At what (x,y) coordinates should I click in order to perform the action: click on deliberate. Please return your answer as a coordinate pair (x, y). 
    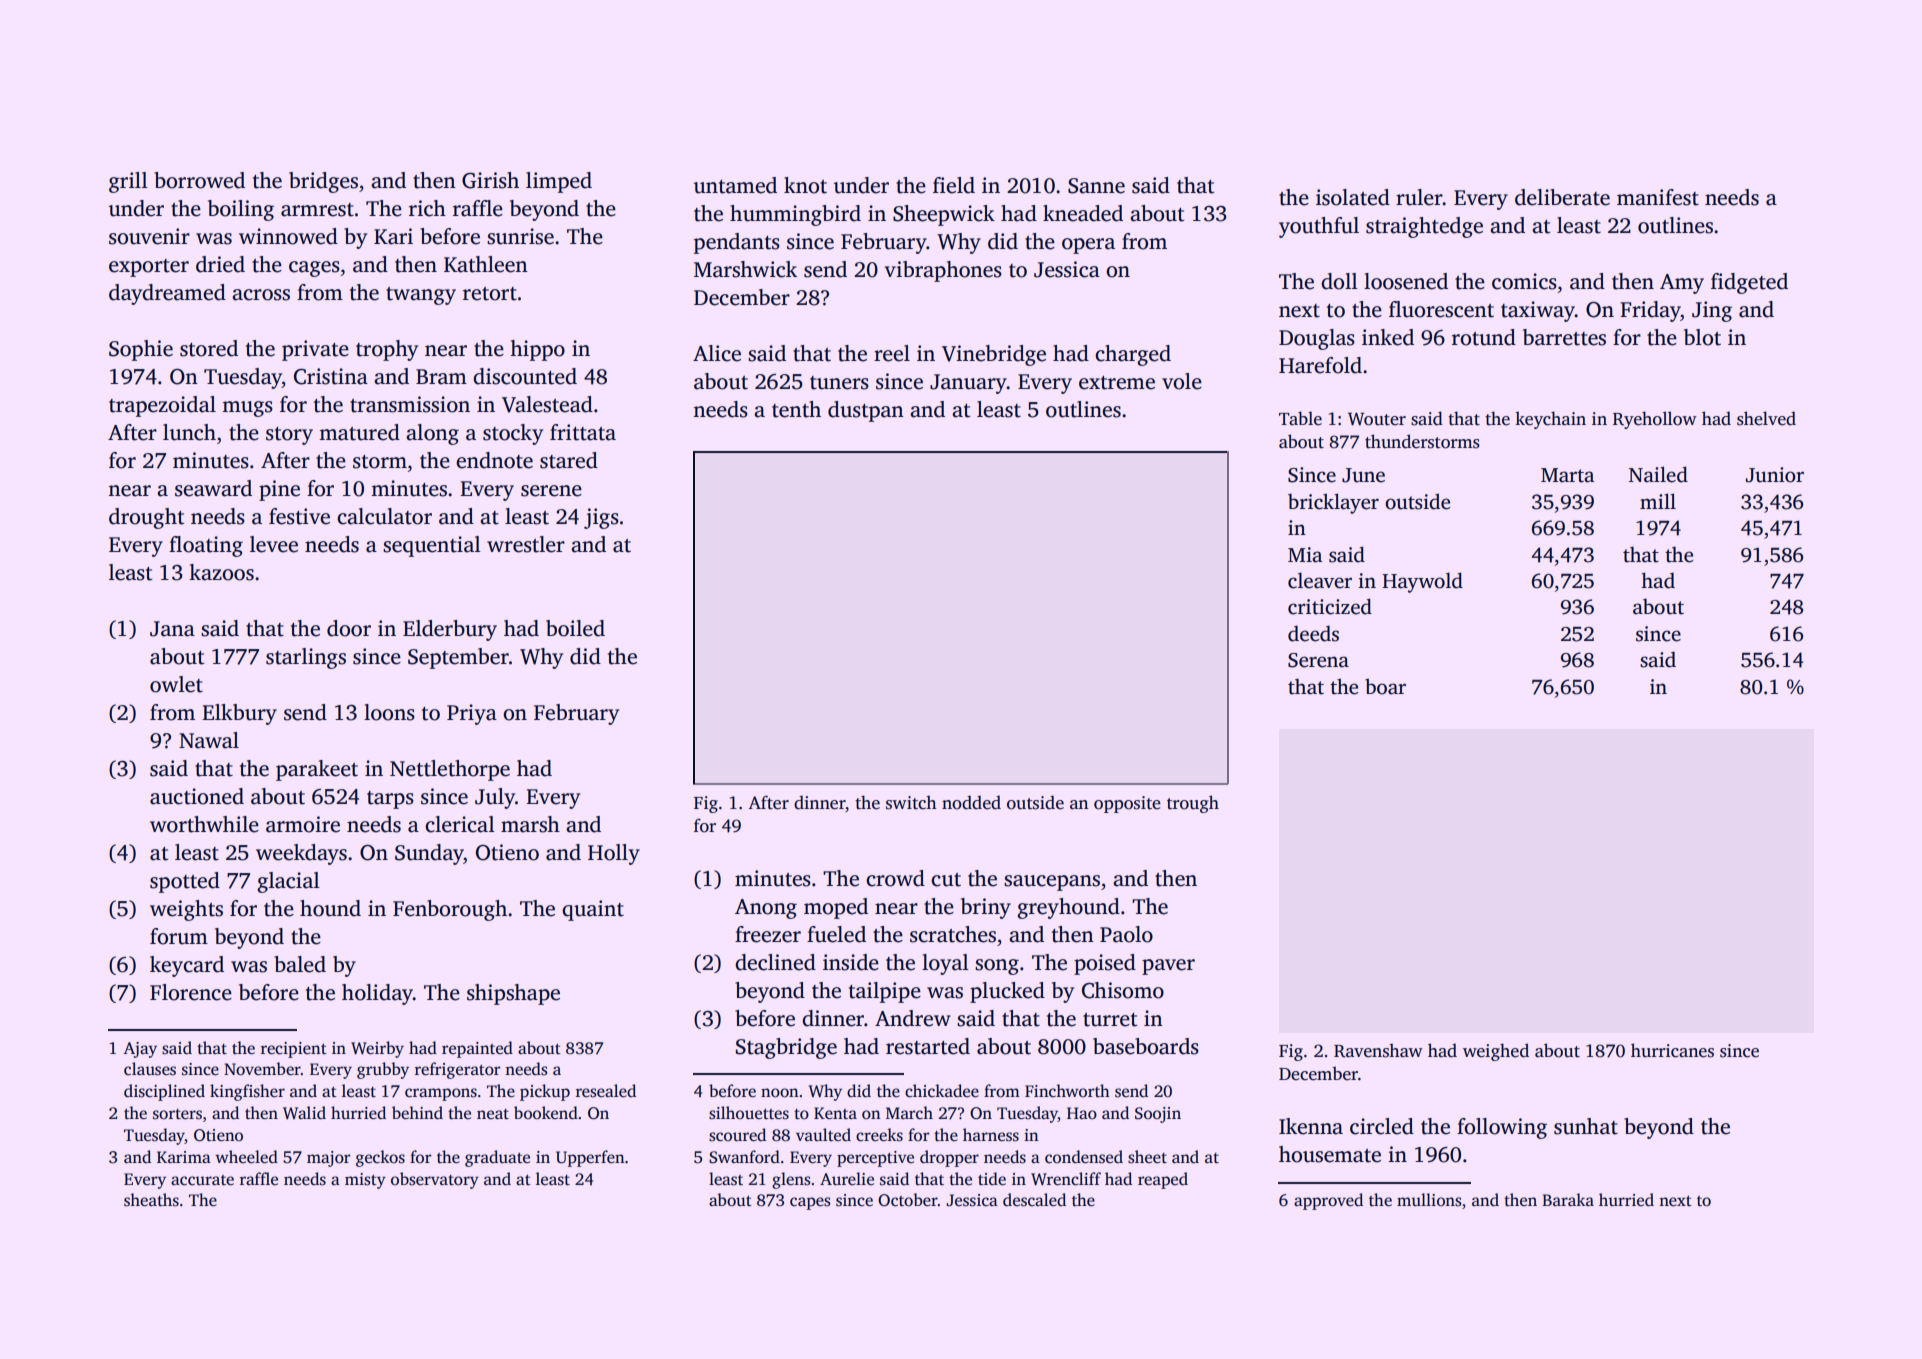
    Looking at the image, I should click on (1562, 197).
